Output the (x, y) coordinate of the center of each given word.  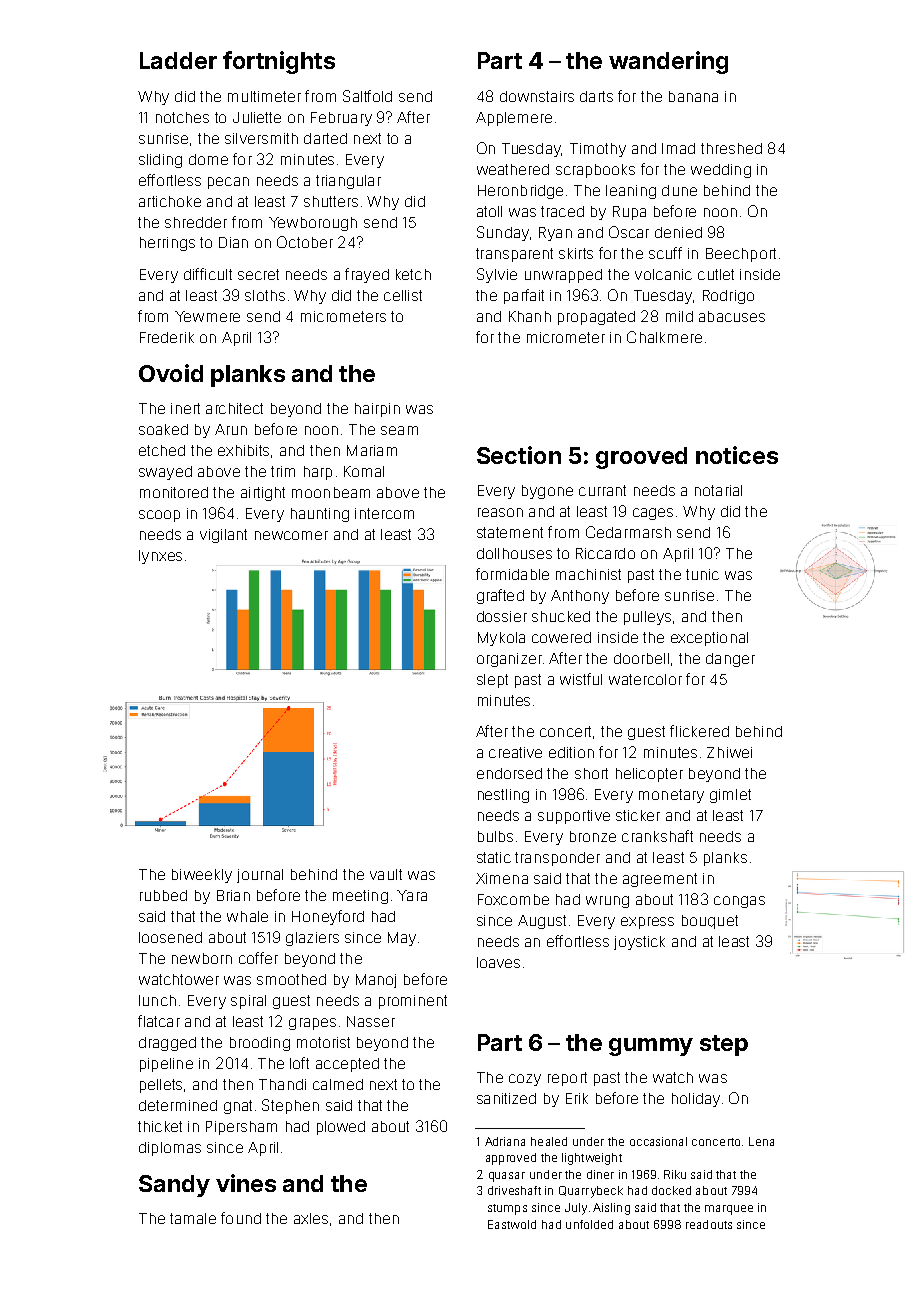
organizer (509, 660)
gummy (651, 1047)
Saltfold (367, 96)
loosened (170, 937)
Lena (761, 1141)
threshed (731, 148)
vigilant (223, 536)
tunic (702, 574)
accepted (347, 1065)
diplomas (170, 1149)
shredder (196, 222)
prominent (413, 1002)
